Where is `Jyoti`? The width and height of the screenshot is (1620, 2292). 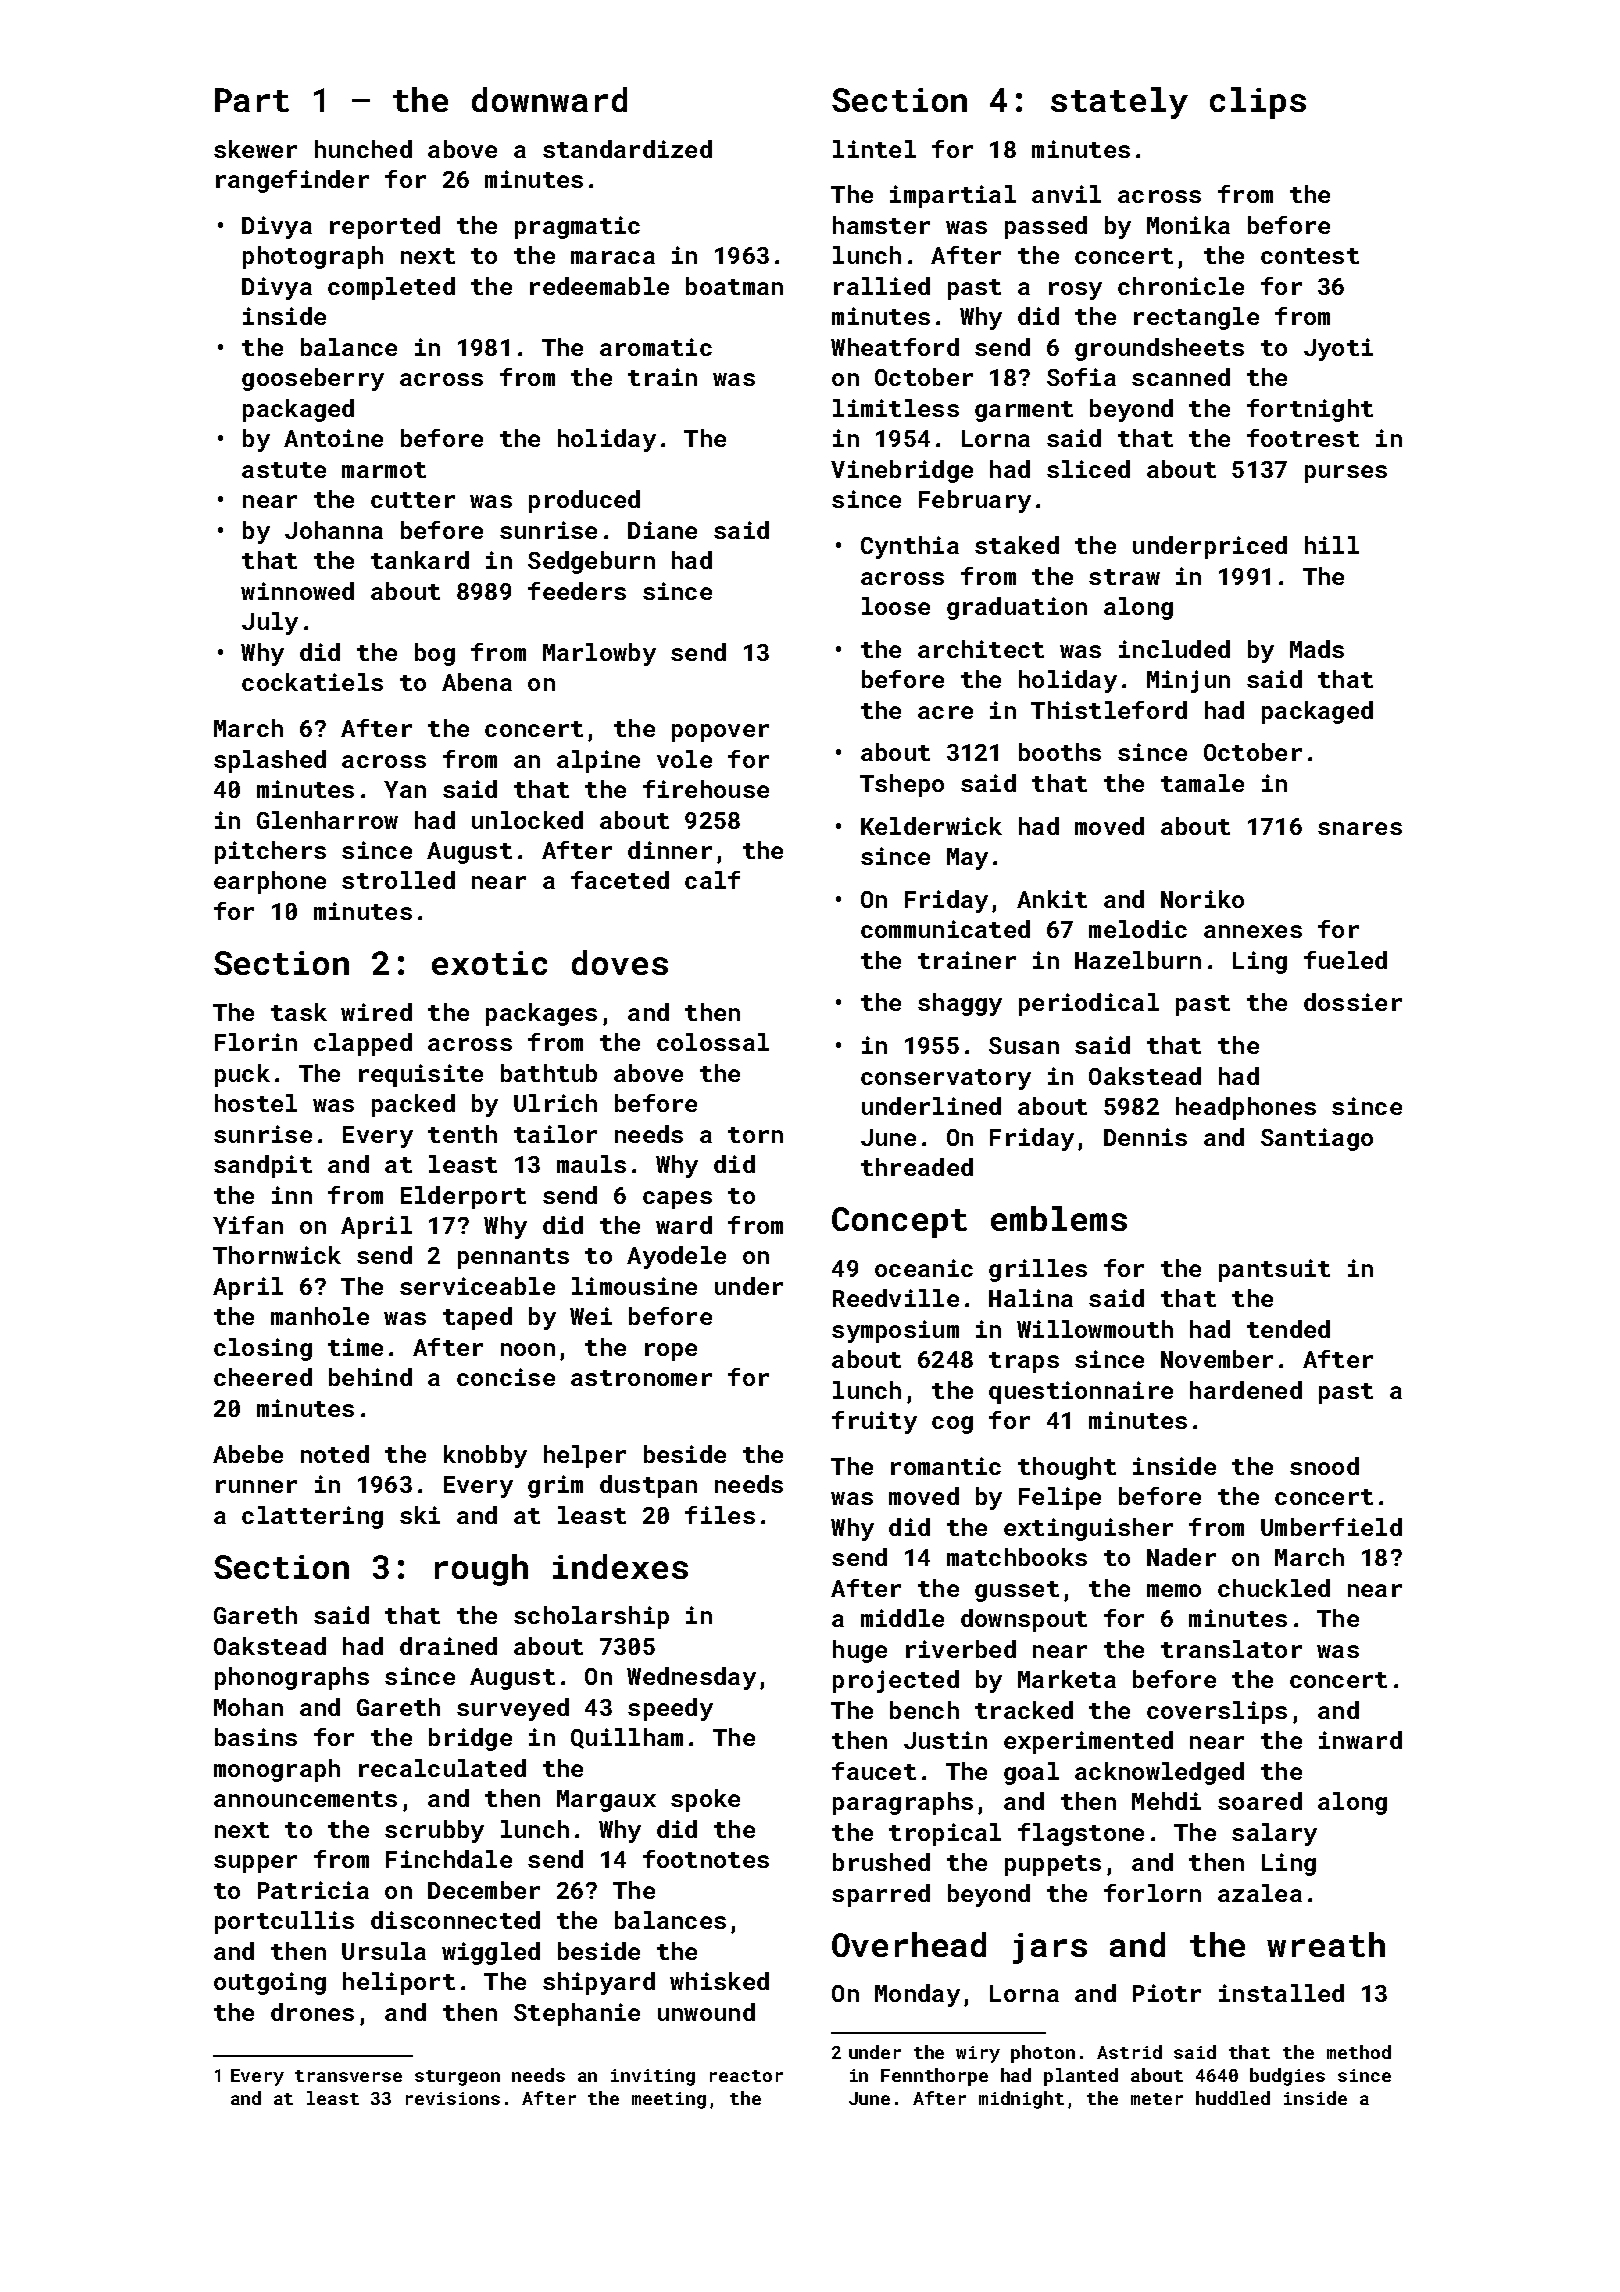 Jyoti is located at coordinates (1338, 349).
